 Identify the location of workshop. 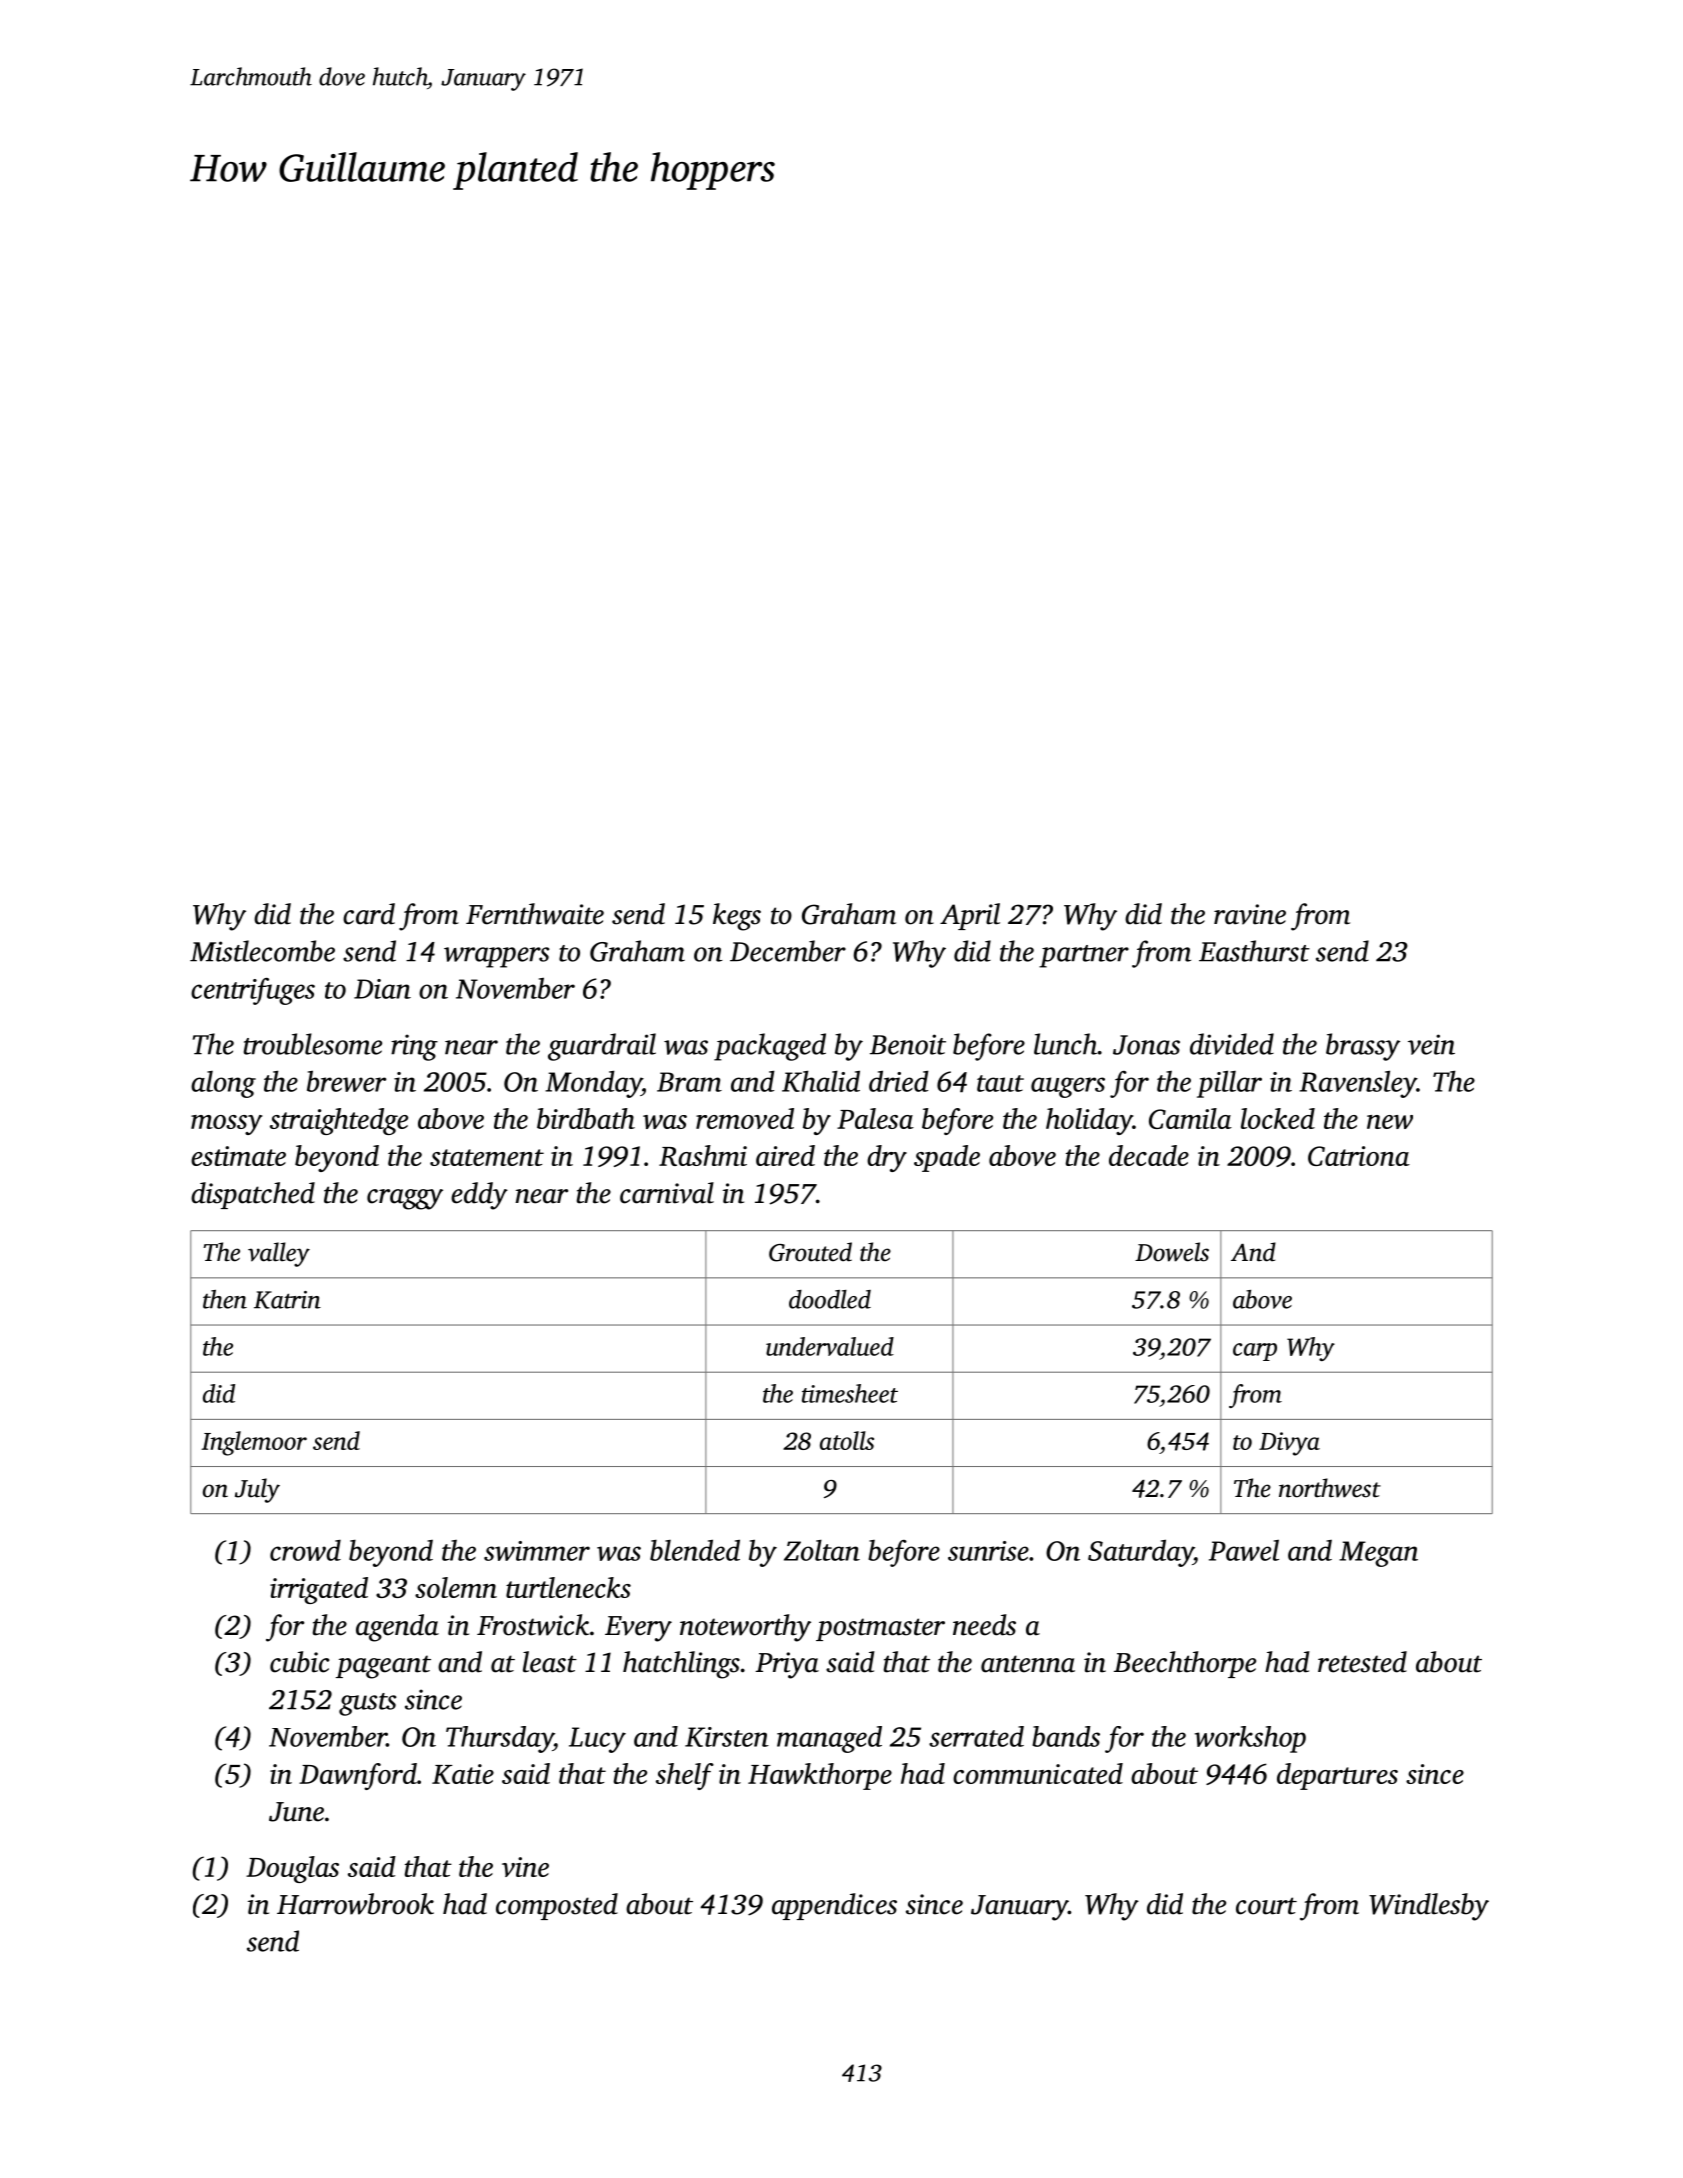
(1250, 1739).
